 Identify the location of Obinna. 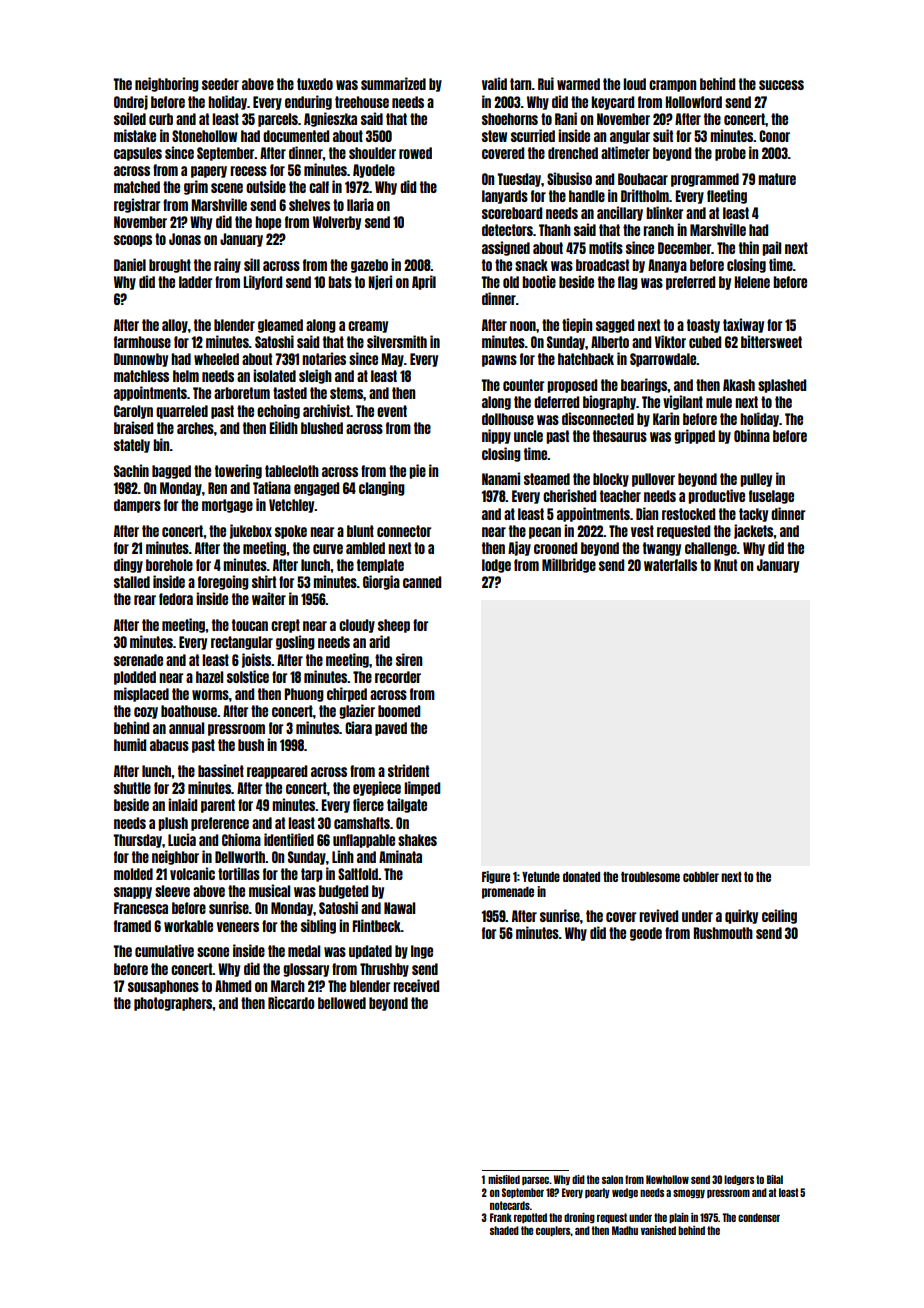
(752, 435).
